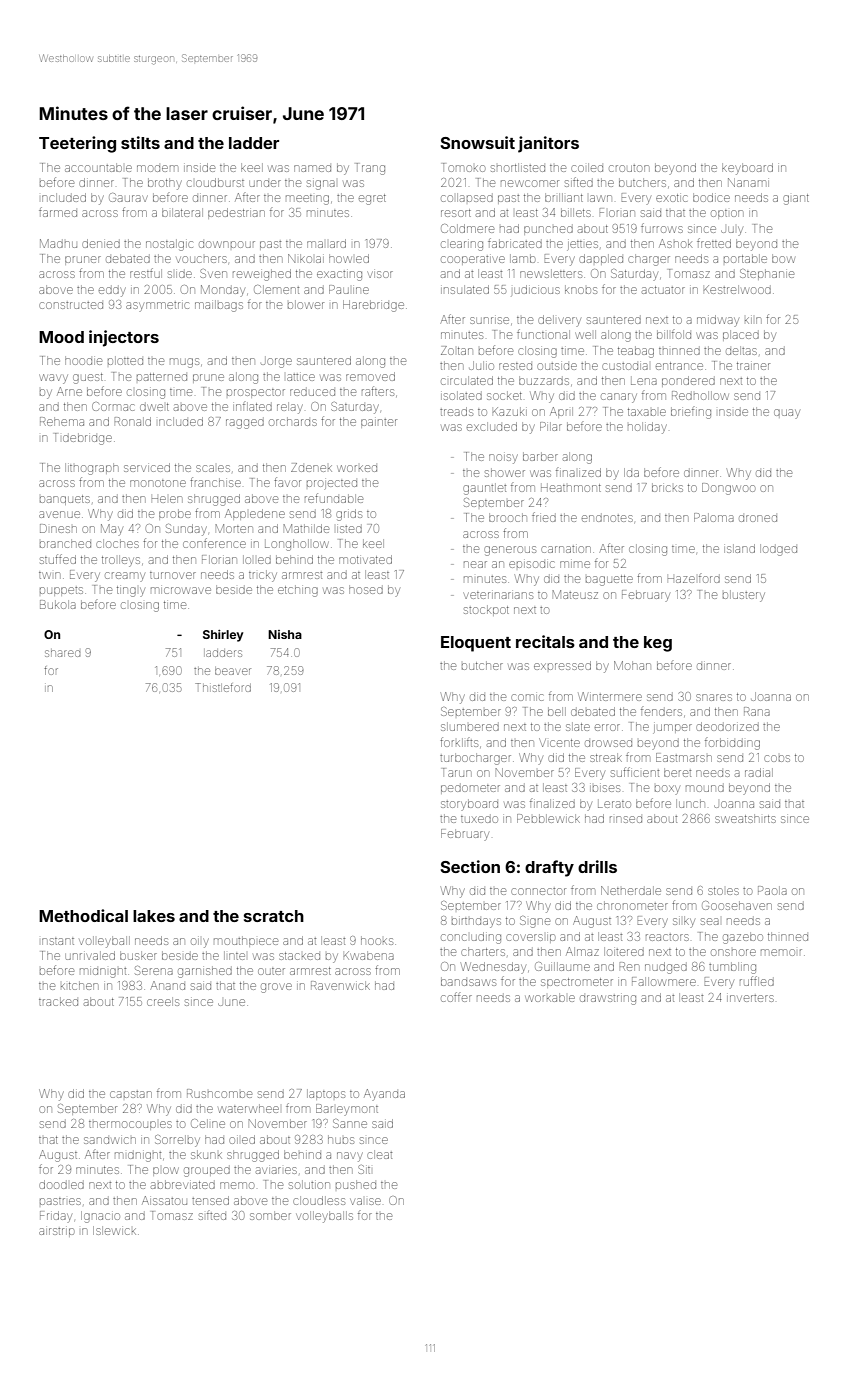 The height and width of the image is (1400, 849). I want to click on lunch, so click(690, 803).
